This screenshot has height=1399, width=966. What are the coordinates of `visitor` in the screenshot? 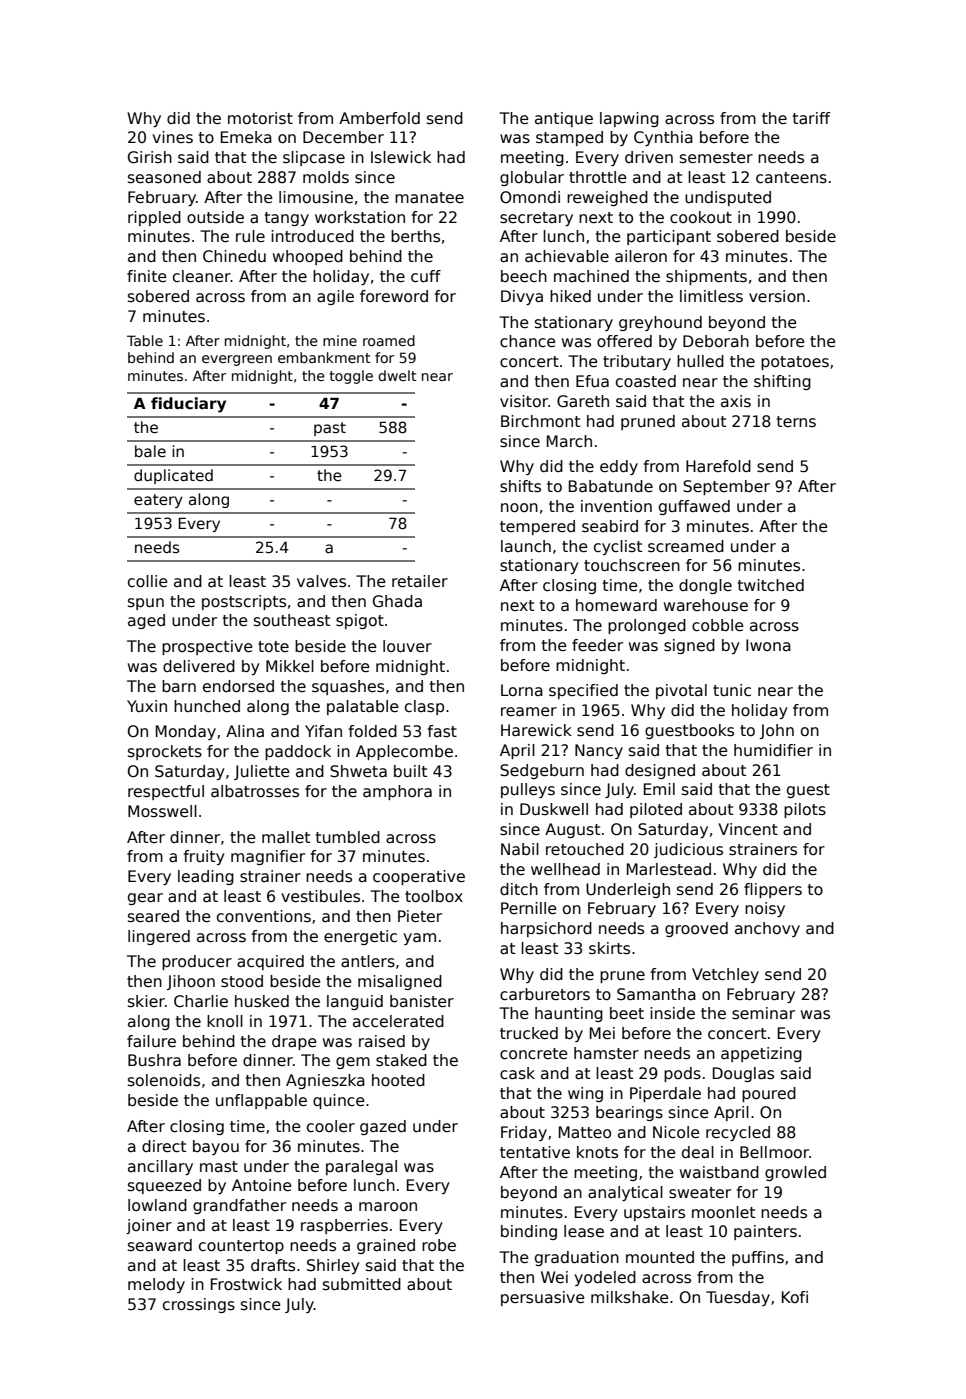 It's located at (524, 401).
